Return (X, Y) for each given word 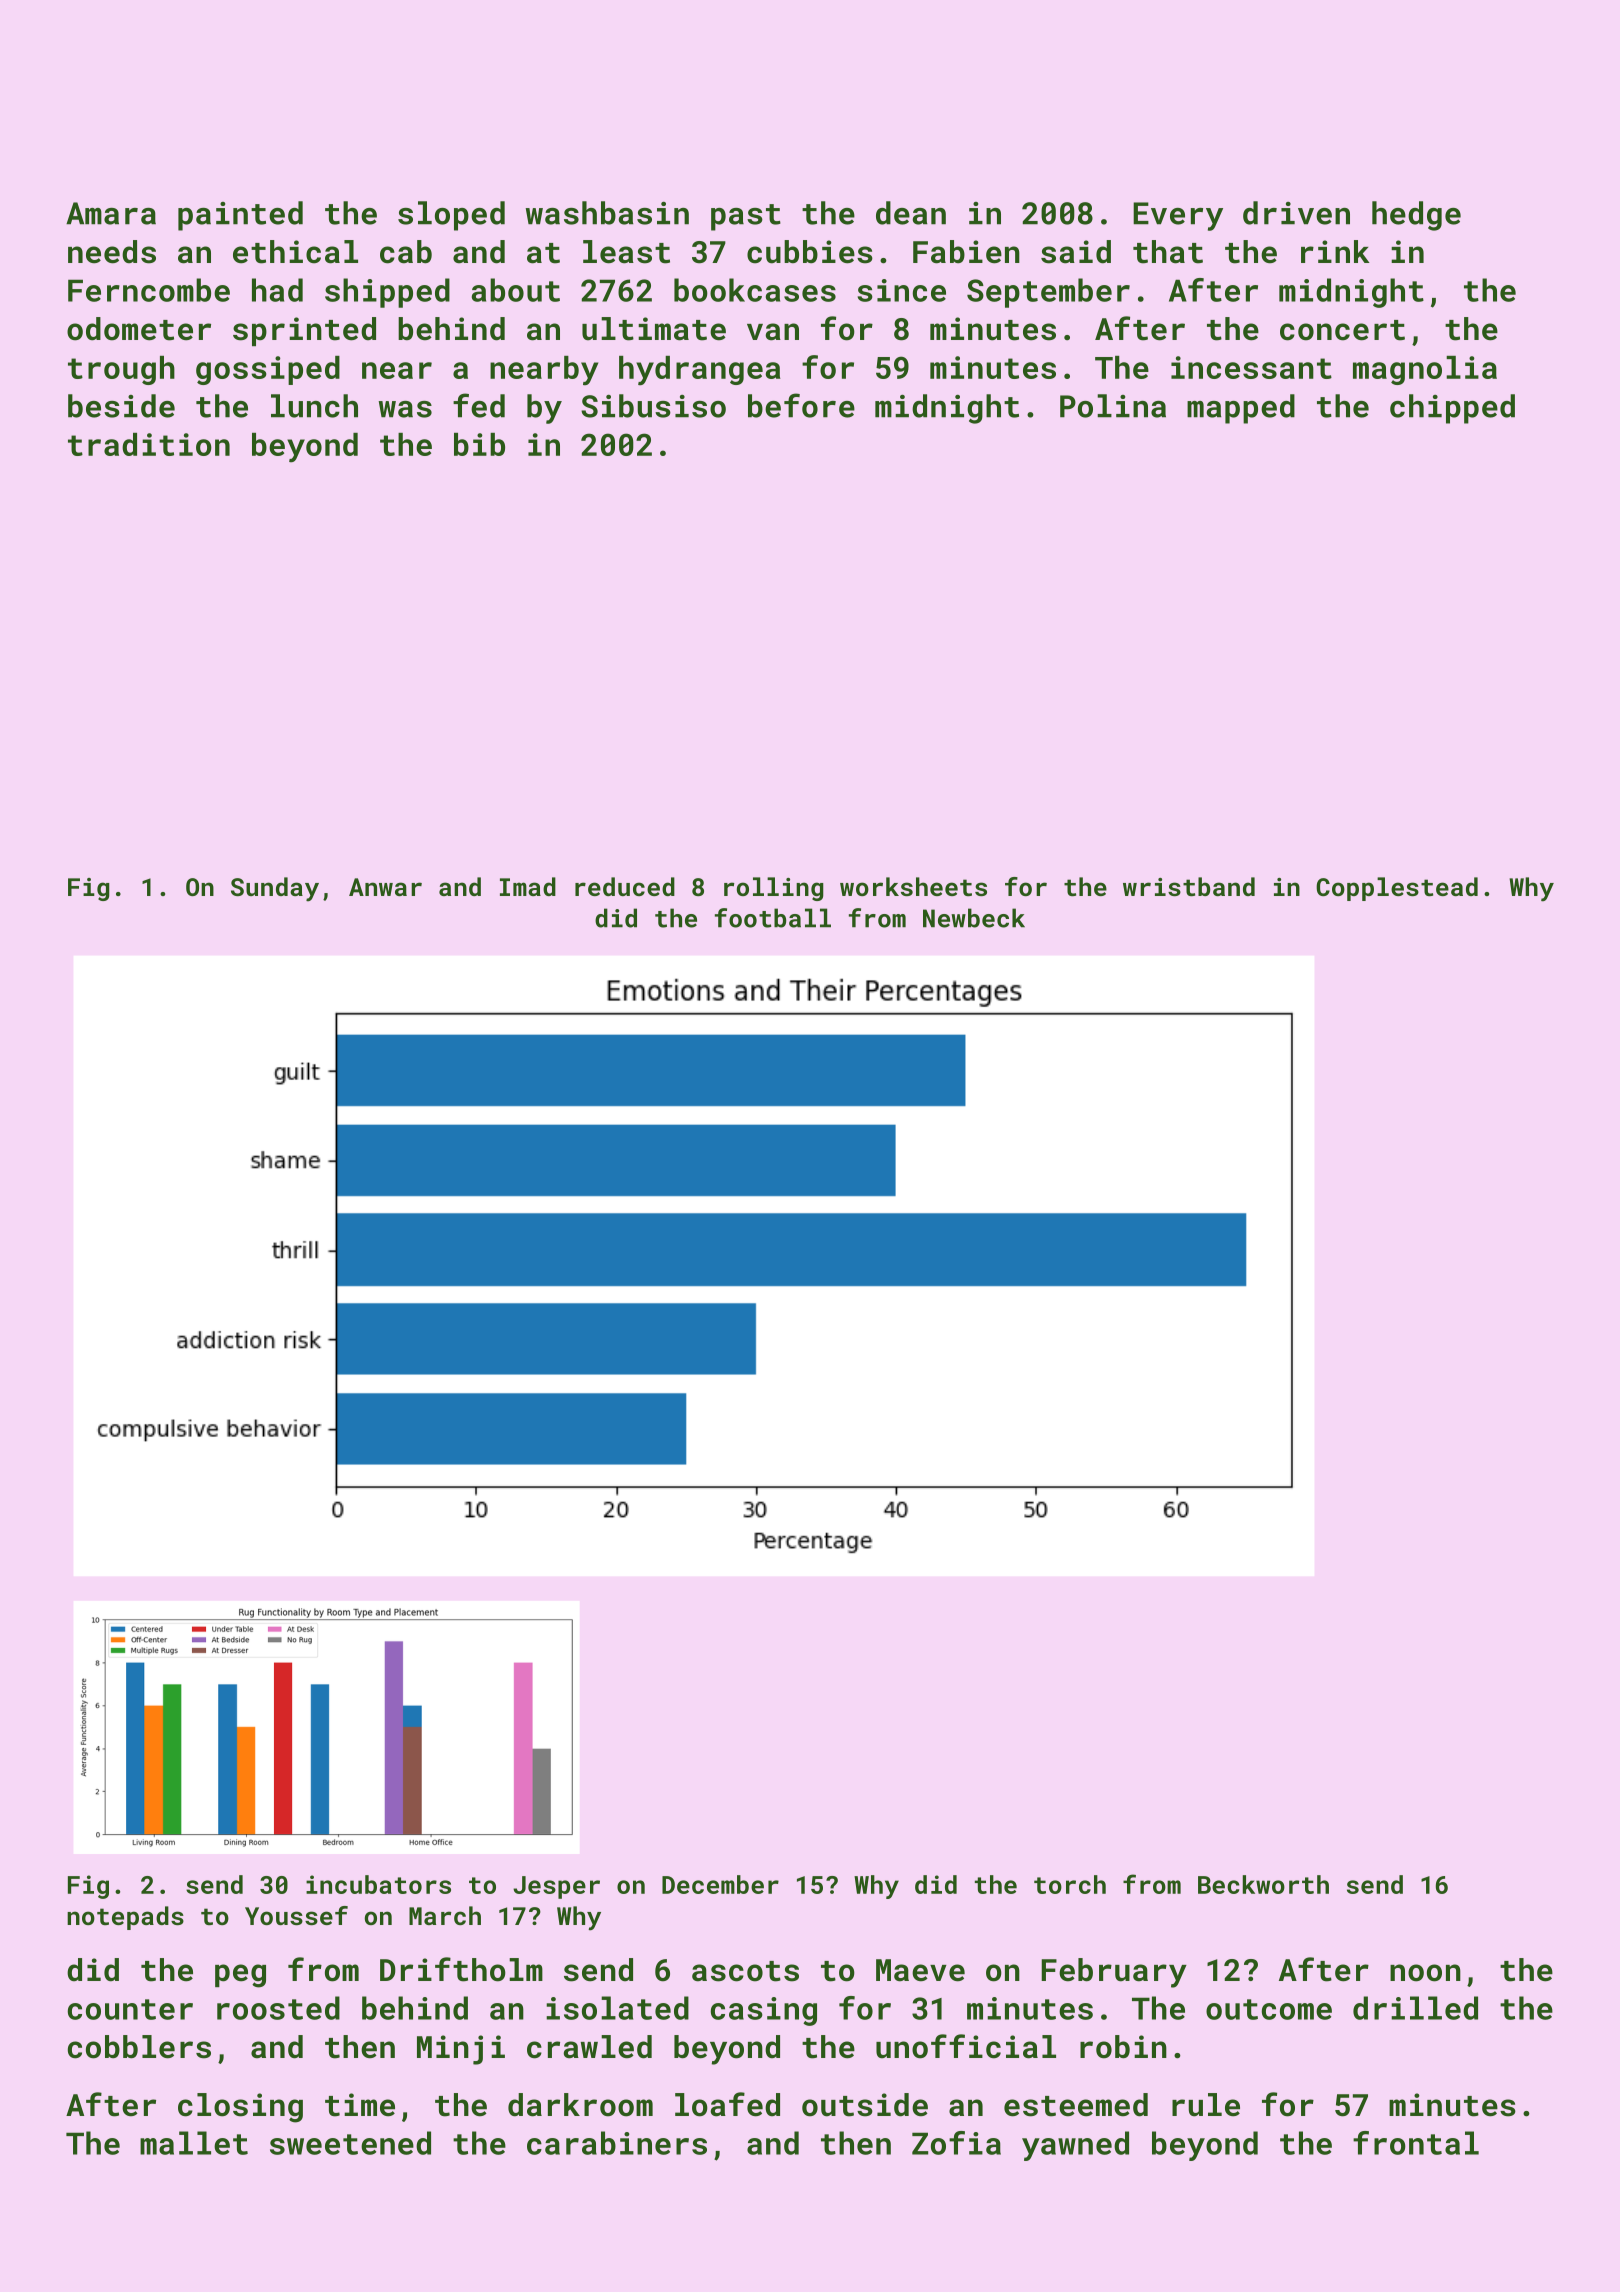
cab (406, 252)
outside (865, 2105)
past (746, 217)
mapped (1241, 409)
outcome (1269, 2009)
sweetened (350, 2143)
